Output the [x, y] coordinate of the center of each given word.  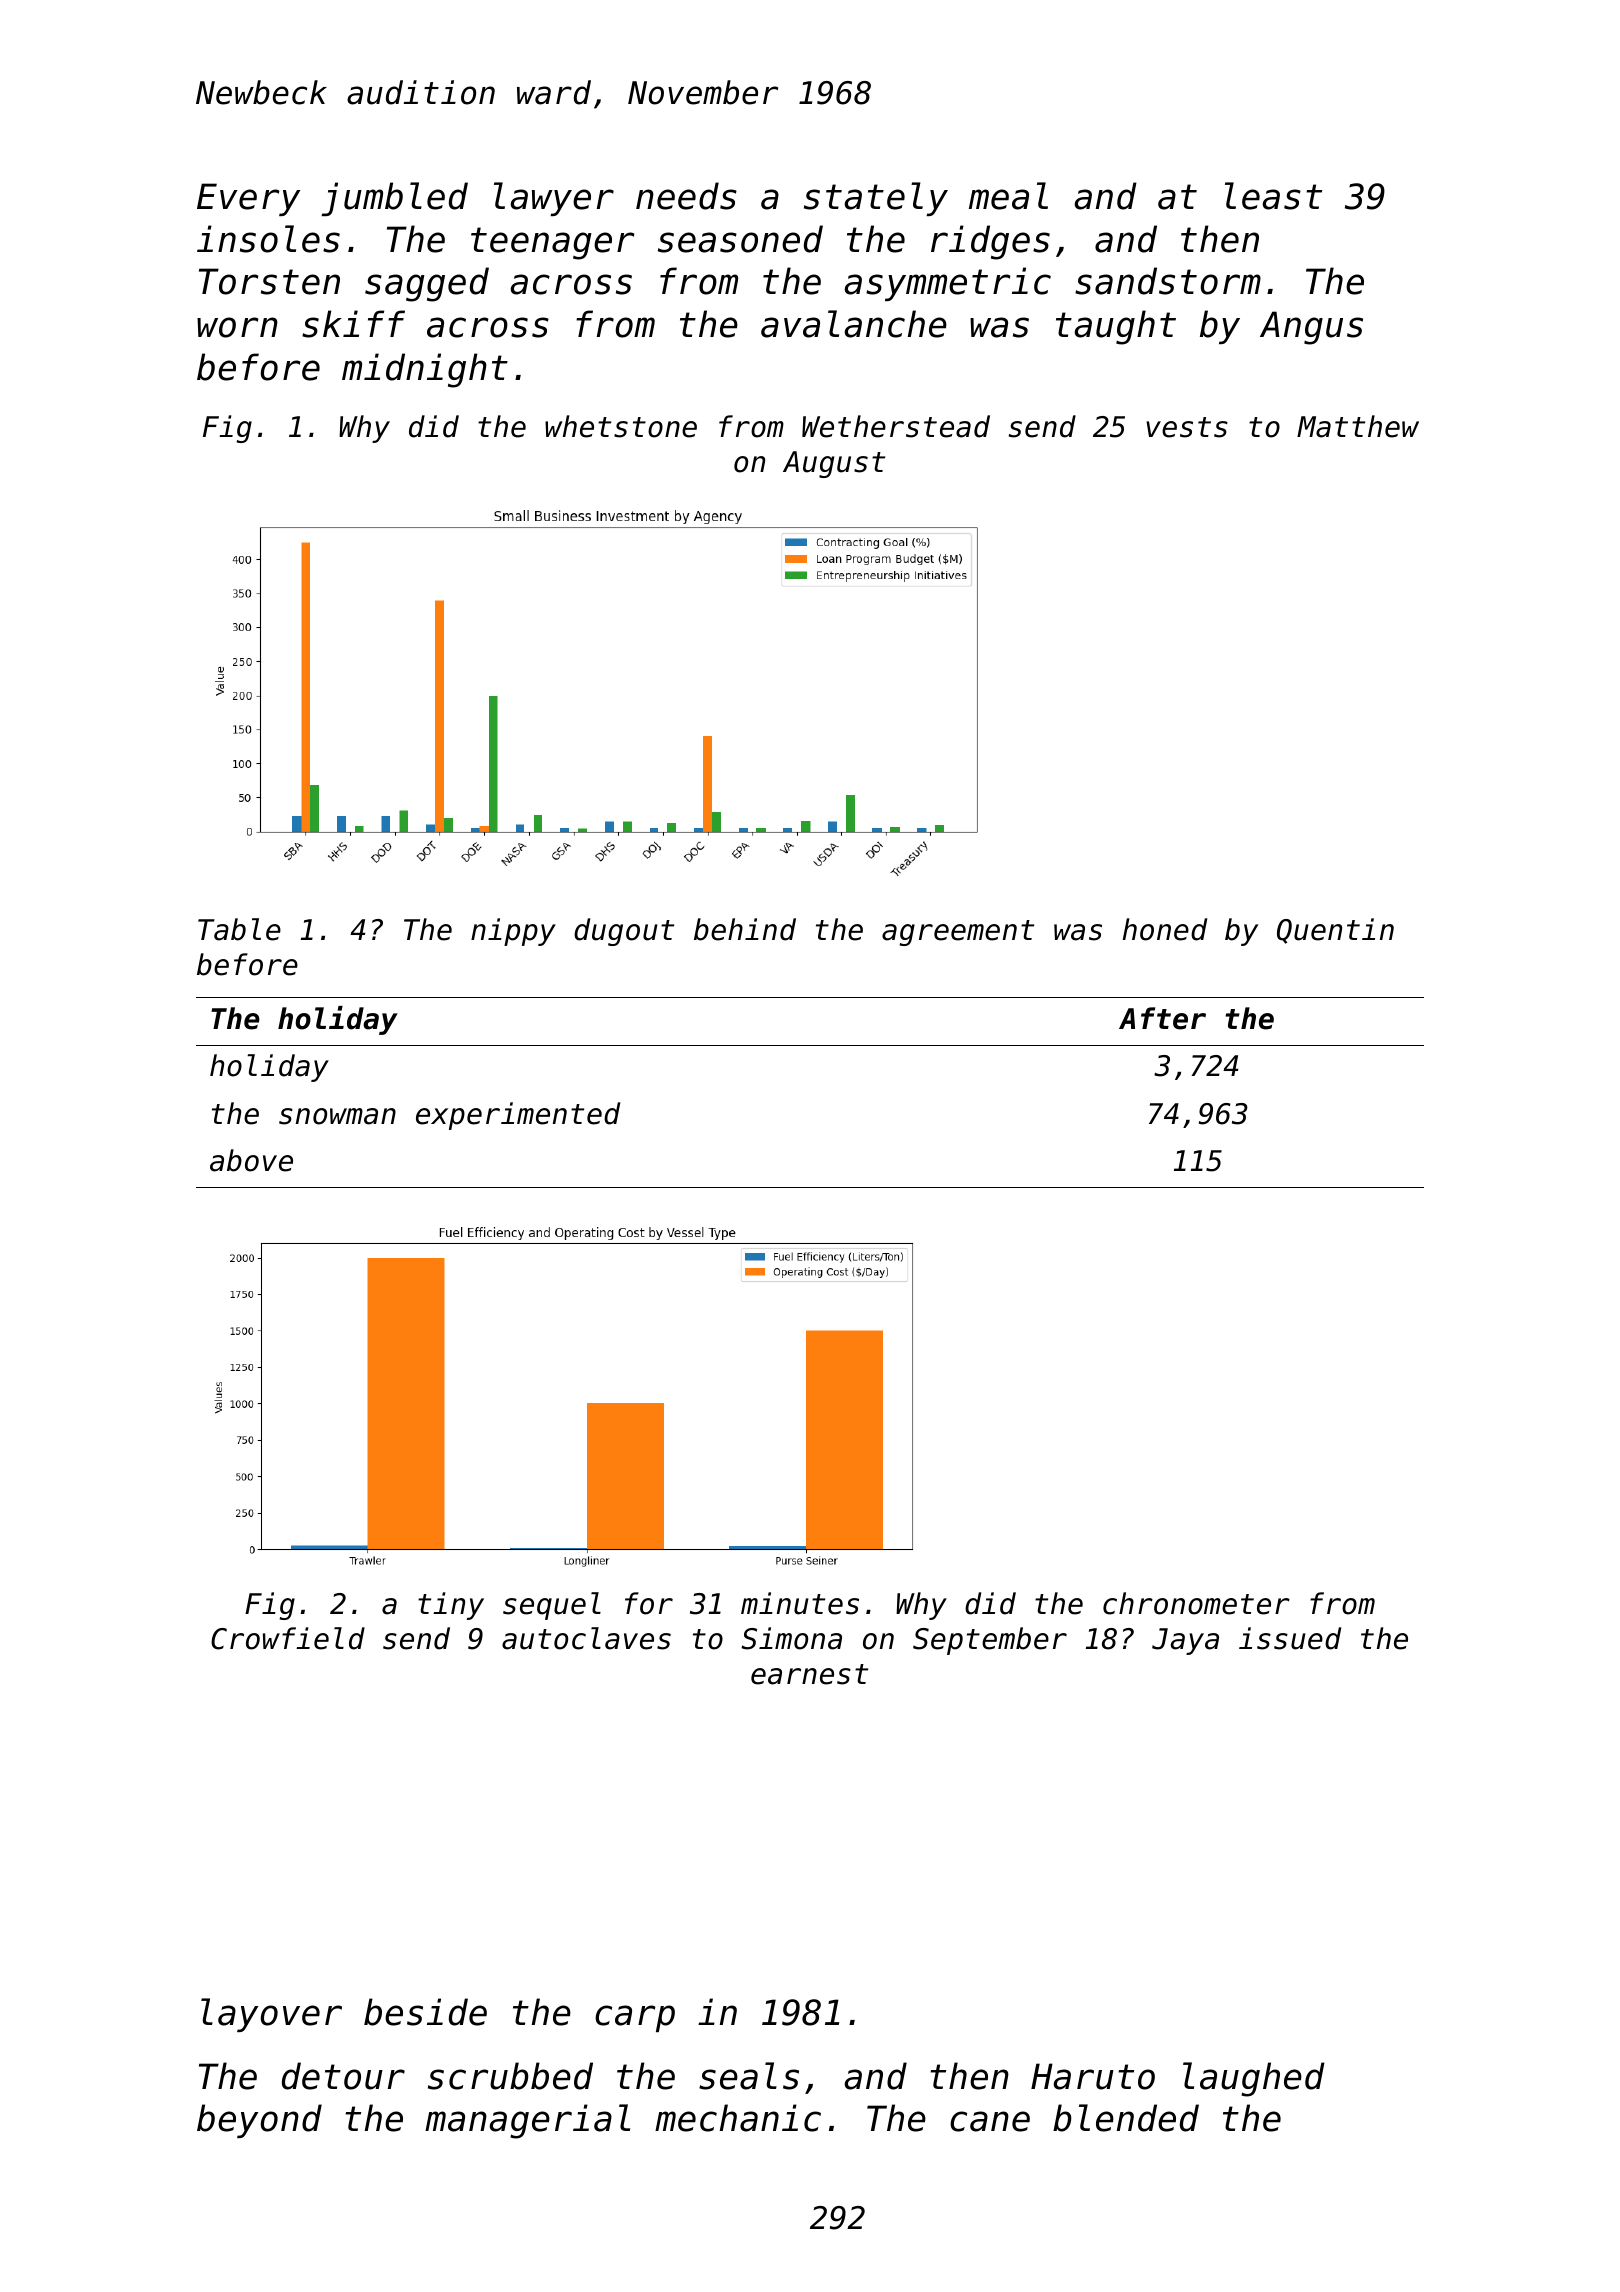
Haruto [1093, 2076]
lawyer [554, 199]
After [1162, 1018]
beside [425, 2012]
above [251, 1160]
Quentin [1335, 931]
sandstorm [1168, 281]
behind [745, 929]
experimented [518, 1116]
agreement [958, 933]
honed [1165, 929]
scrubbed [510, 2076]
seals [749, 2076]
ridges [990, 242]
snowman [337, 1116]
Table [239, 929]
